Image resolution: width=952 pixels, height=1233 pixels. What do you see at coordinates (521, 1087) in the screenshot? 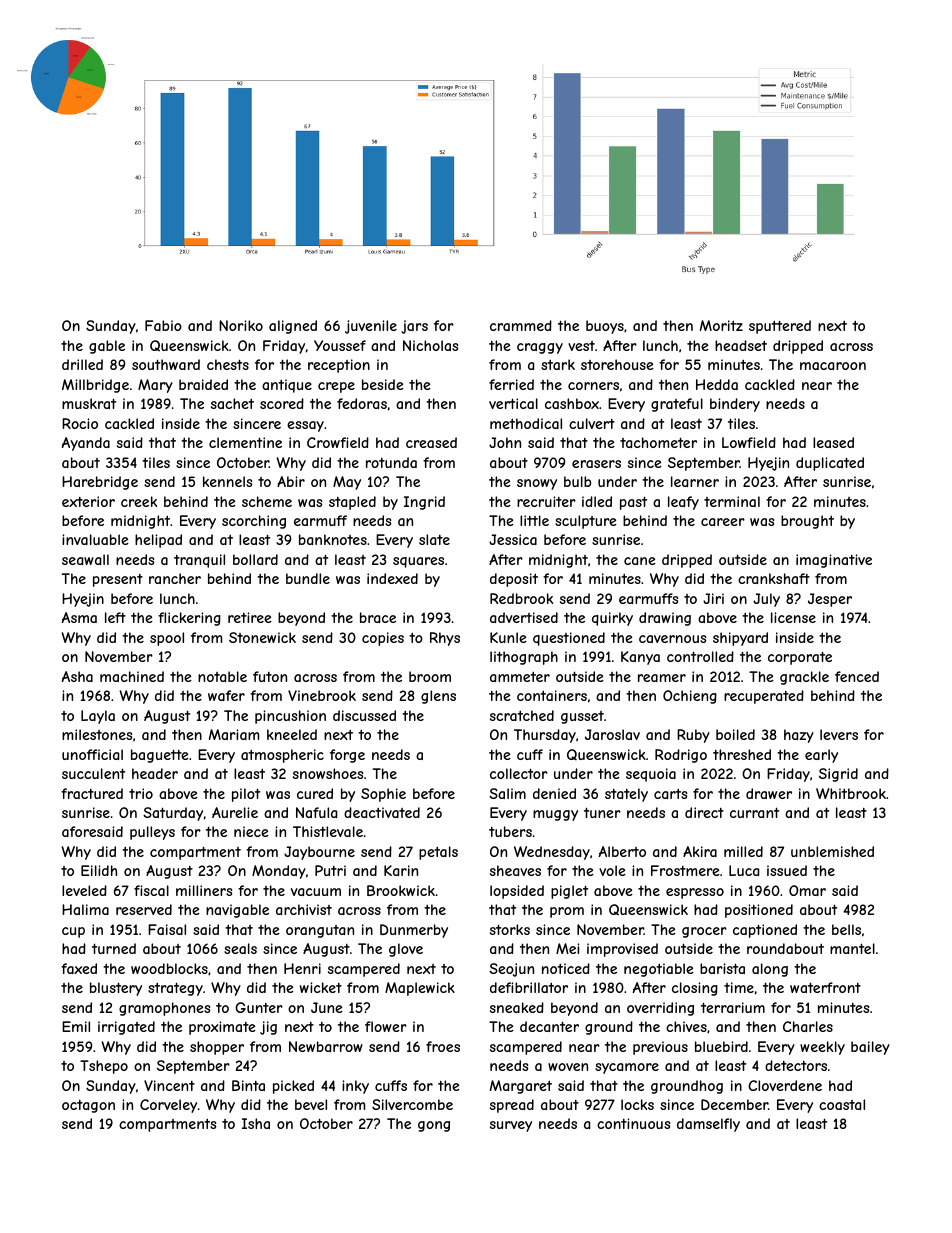
I see `Margaret` at bounding box center [521, 1087].
